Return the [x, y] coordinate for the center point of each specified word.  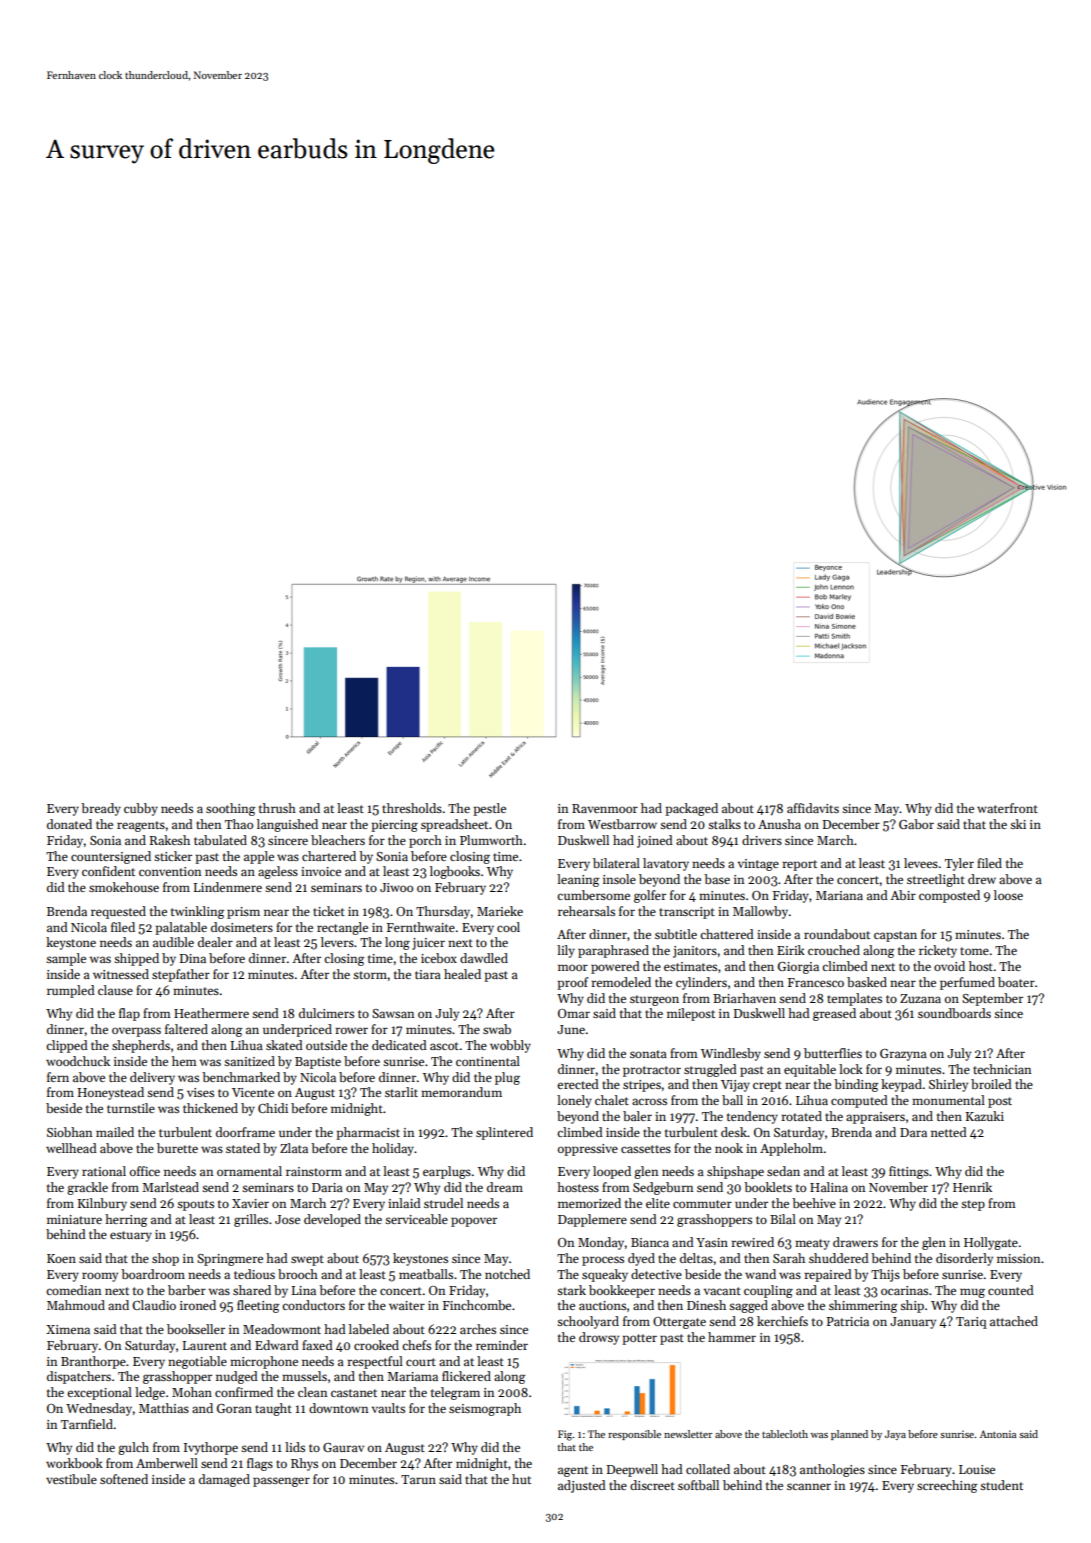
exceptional [99, 1393]
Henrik [972, 1187]
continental [488, 1061]
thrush [277, 808]
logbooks [455, 872]
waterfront [1007, 808]
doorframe [245, 1132]
